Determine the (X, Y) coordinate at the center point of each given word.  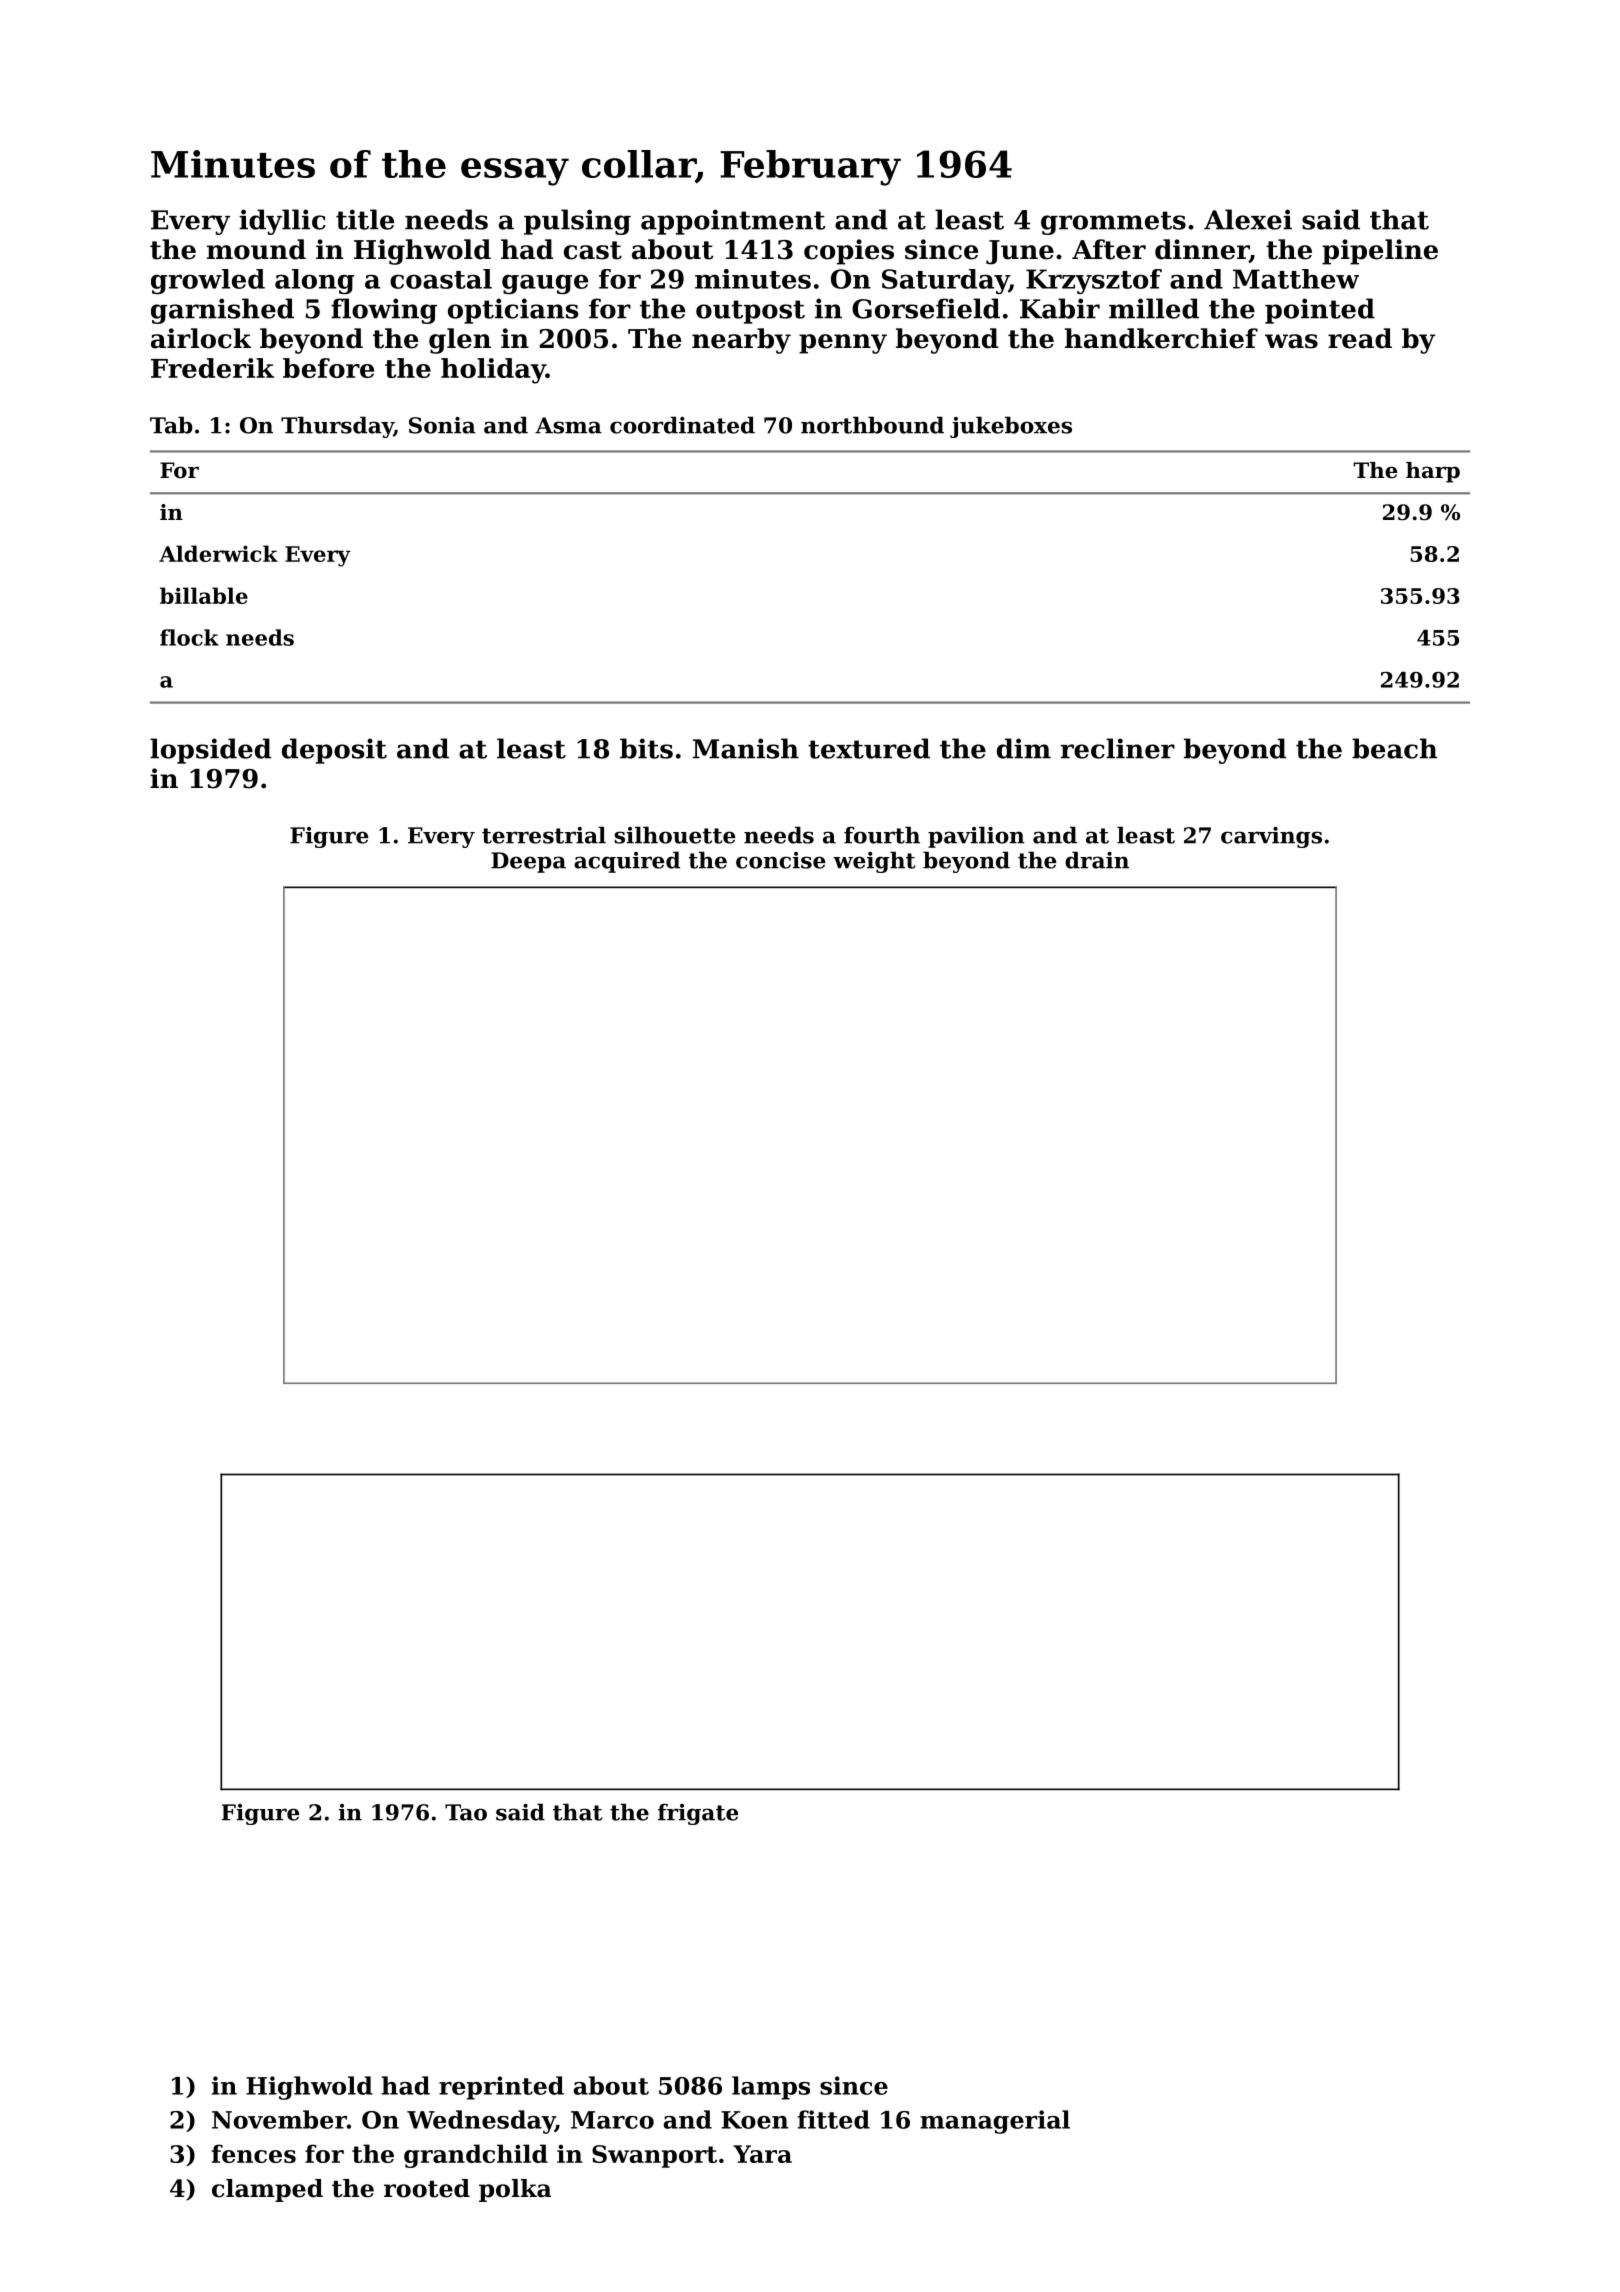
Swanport (654, 2156)
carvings (1271, 837)
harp (1433, 472)
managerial (995, 2122)
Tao (466, 1812)
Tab (171, 425)
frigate (698, 1814)
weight (874, 862)
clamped (267, 2190)
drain (1097, 860)
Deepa (528, 862)
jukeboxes (1011, 427)
